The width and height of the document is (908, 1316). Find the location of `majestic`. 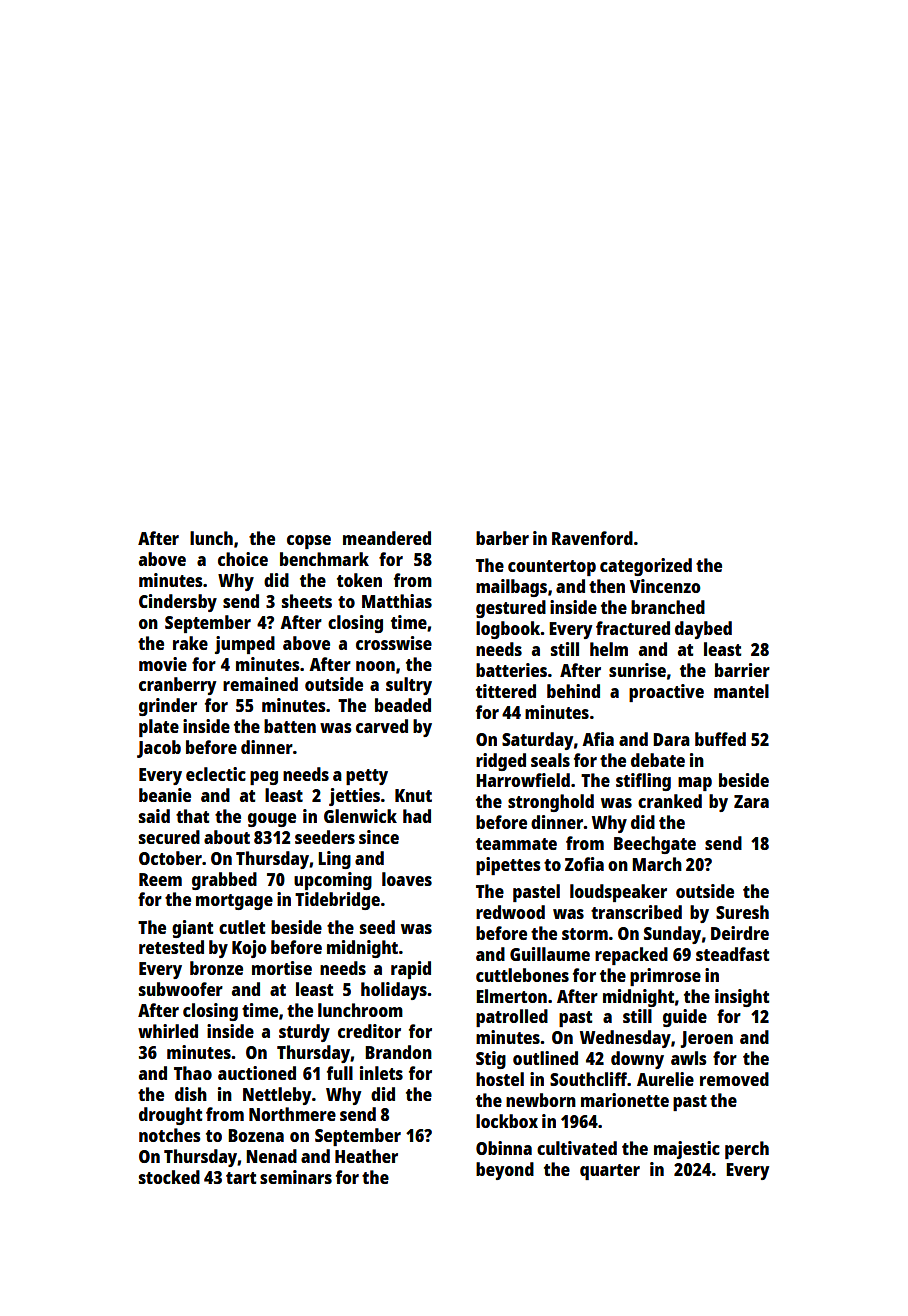

majestic is located at coordinates (687, 1150).
